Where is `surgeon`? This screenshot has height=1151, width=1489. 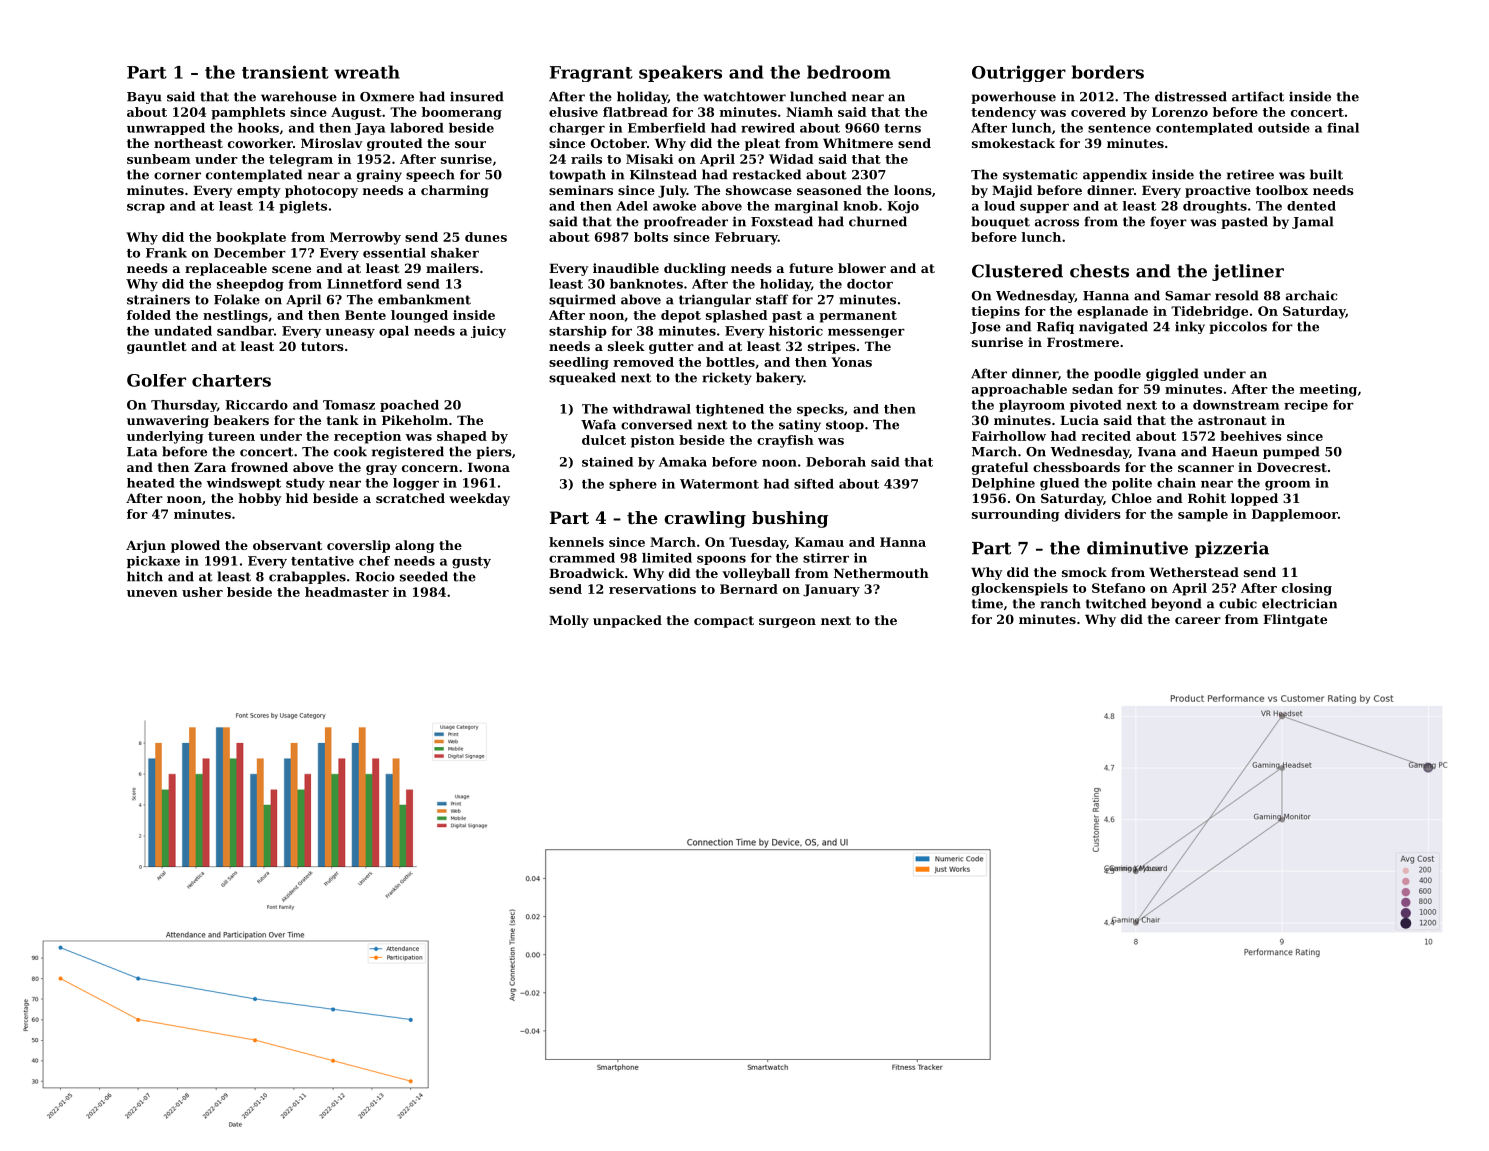 surgeon is located at coordinates (787, 623).
